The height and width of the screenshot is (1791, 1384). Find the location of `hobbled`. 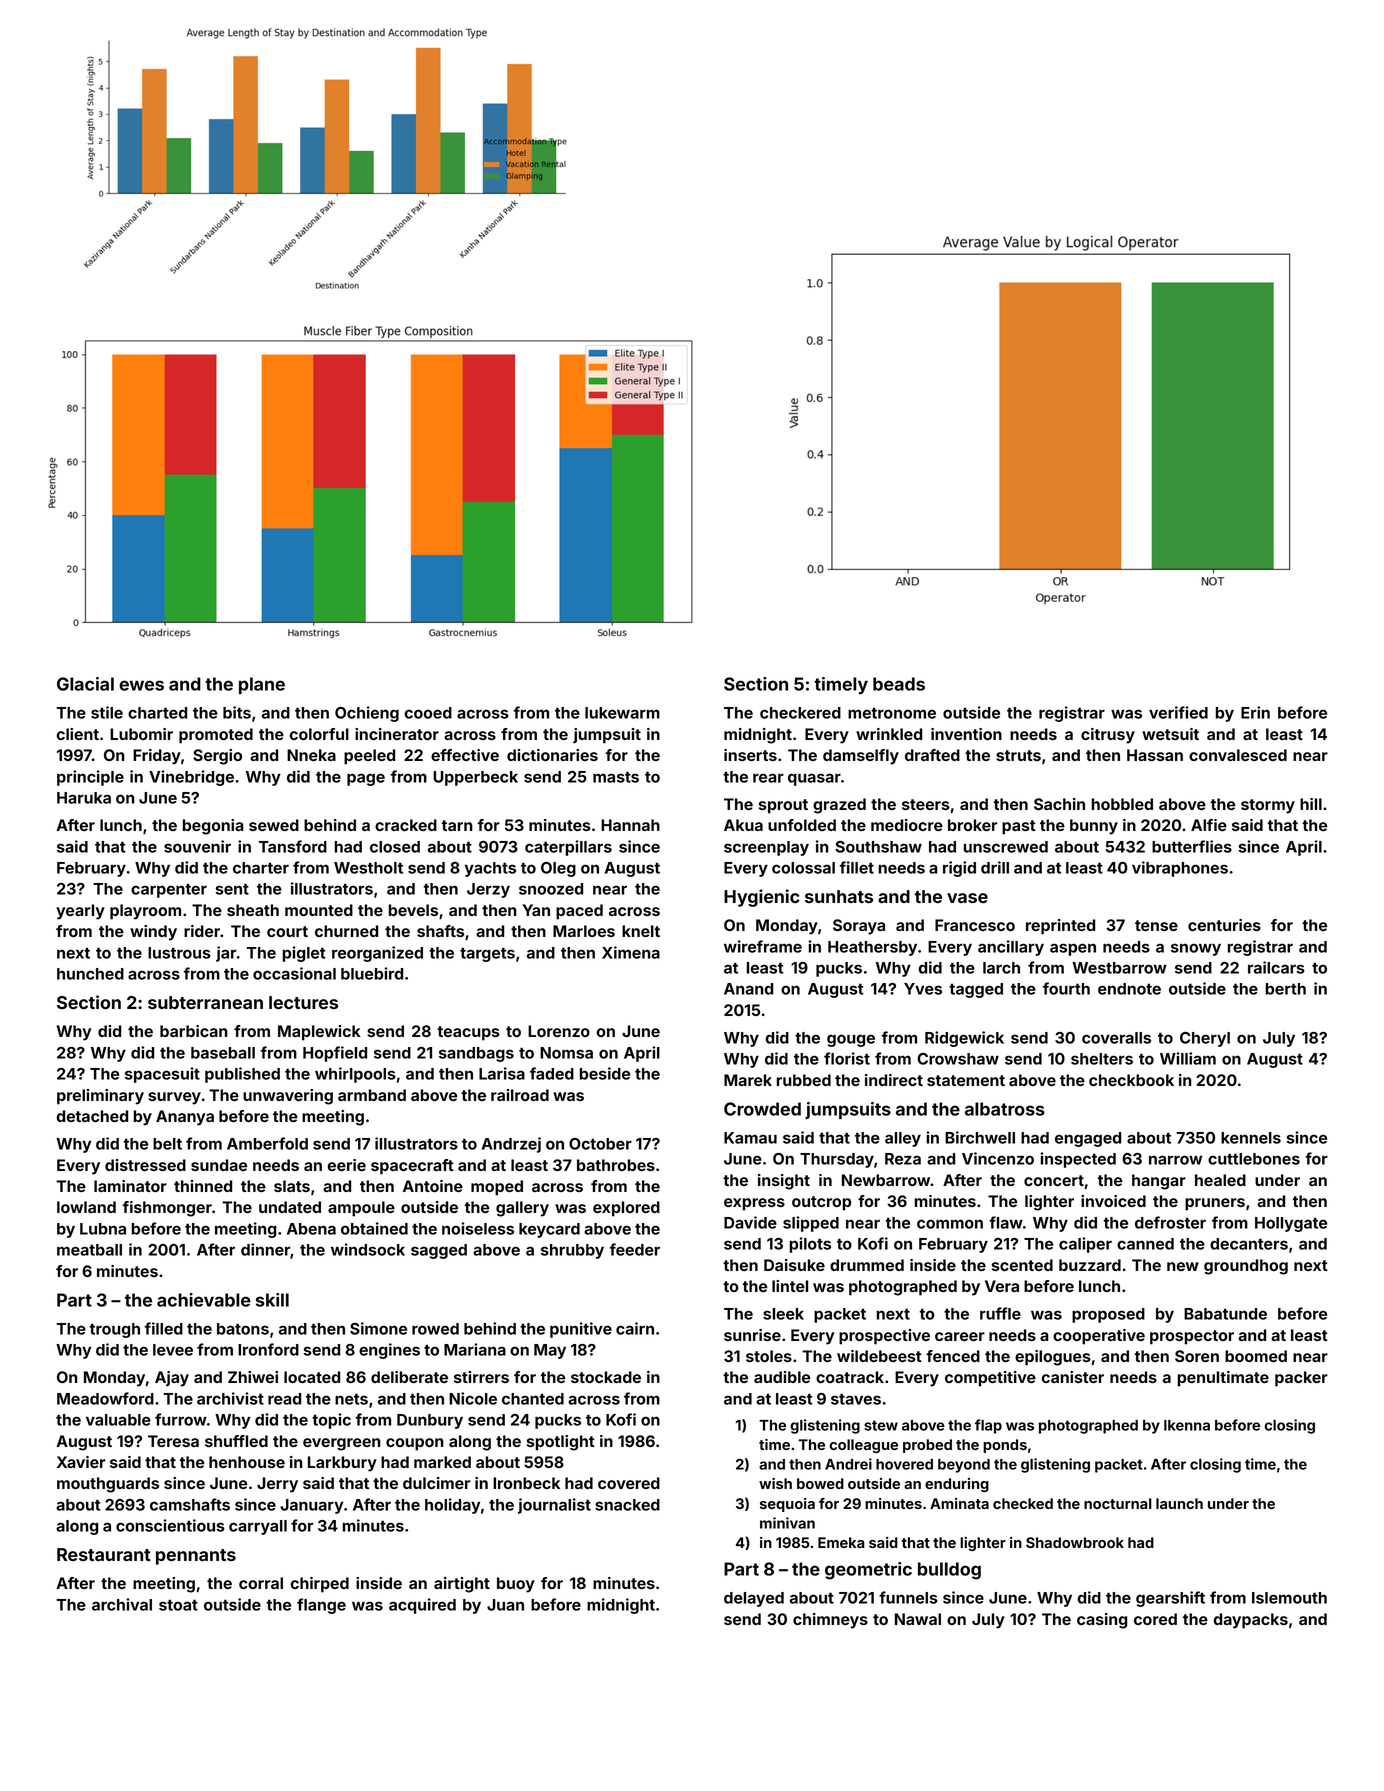

hobbled is located at coordinates (1122, 804).
